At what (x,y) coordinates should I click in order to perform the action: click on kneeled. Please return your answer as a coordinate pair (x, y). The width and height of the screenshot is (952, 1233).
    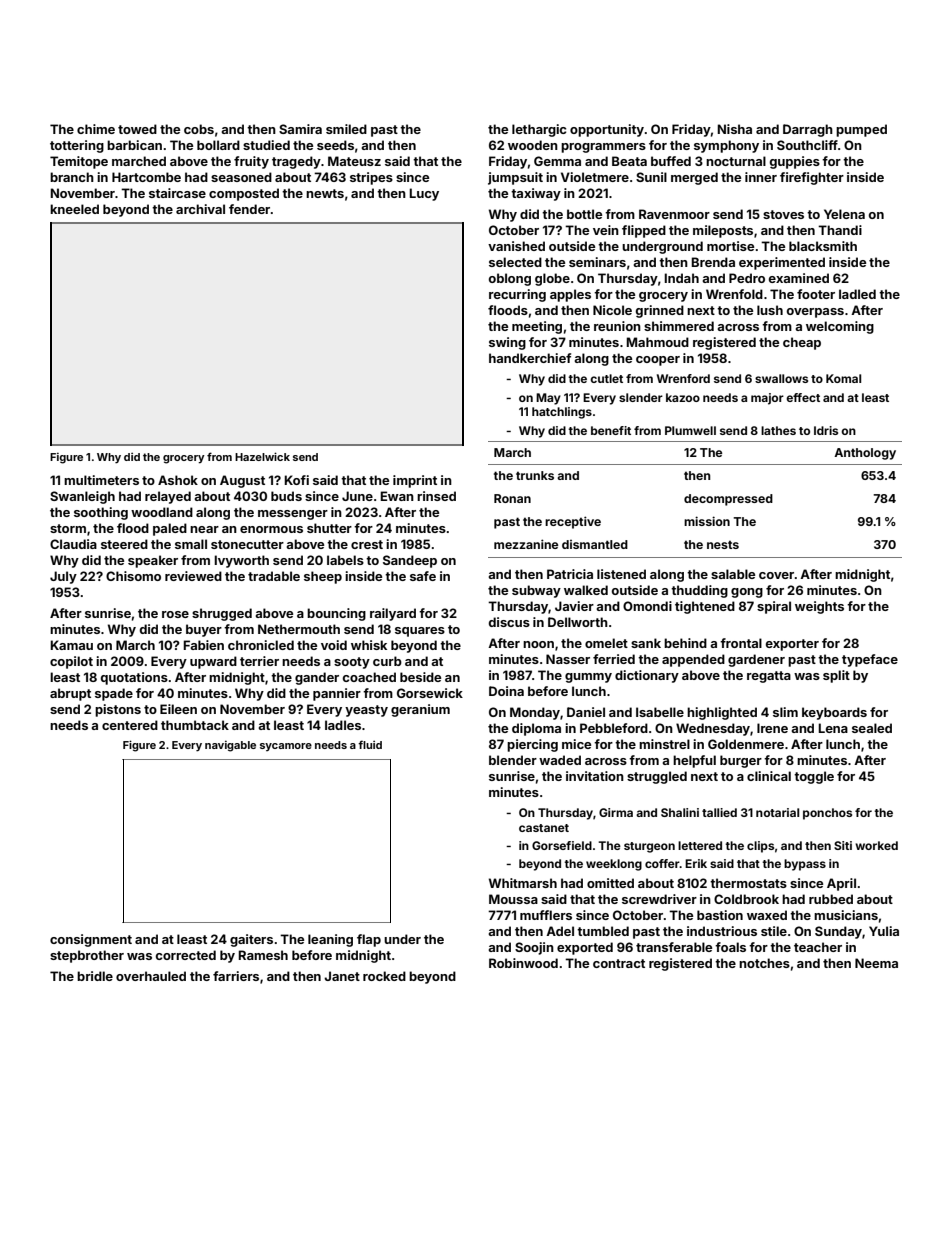
    Looking at the image, I should click on (74, 209).
